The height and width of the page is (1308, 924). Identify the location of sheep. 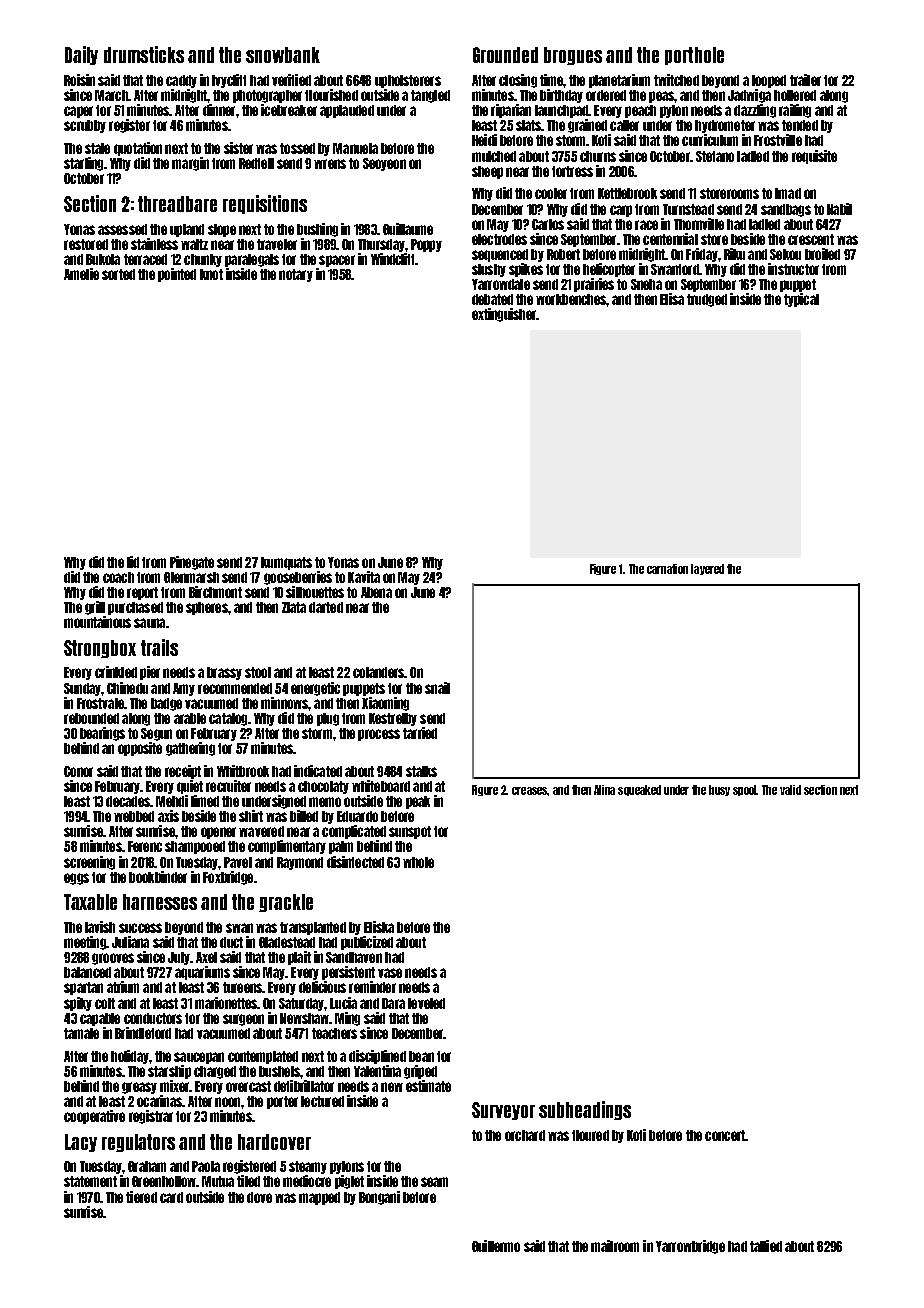
(487, 172).
